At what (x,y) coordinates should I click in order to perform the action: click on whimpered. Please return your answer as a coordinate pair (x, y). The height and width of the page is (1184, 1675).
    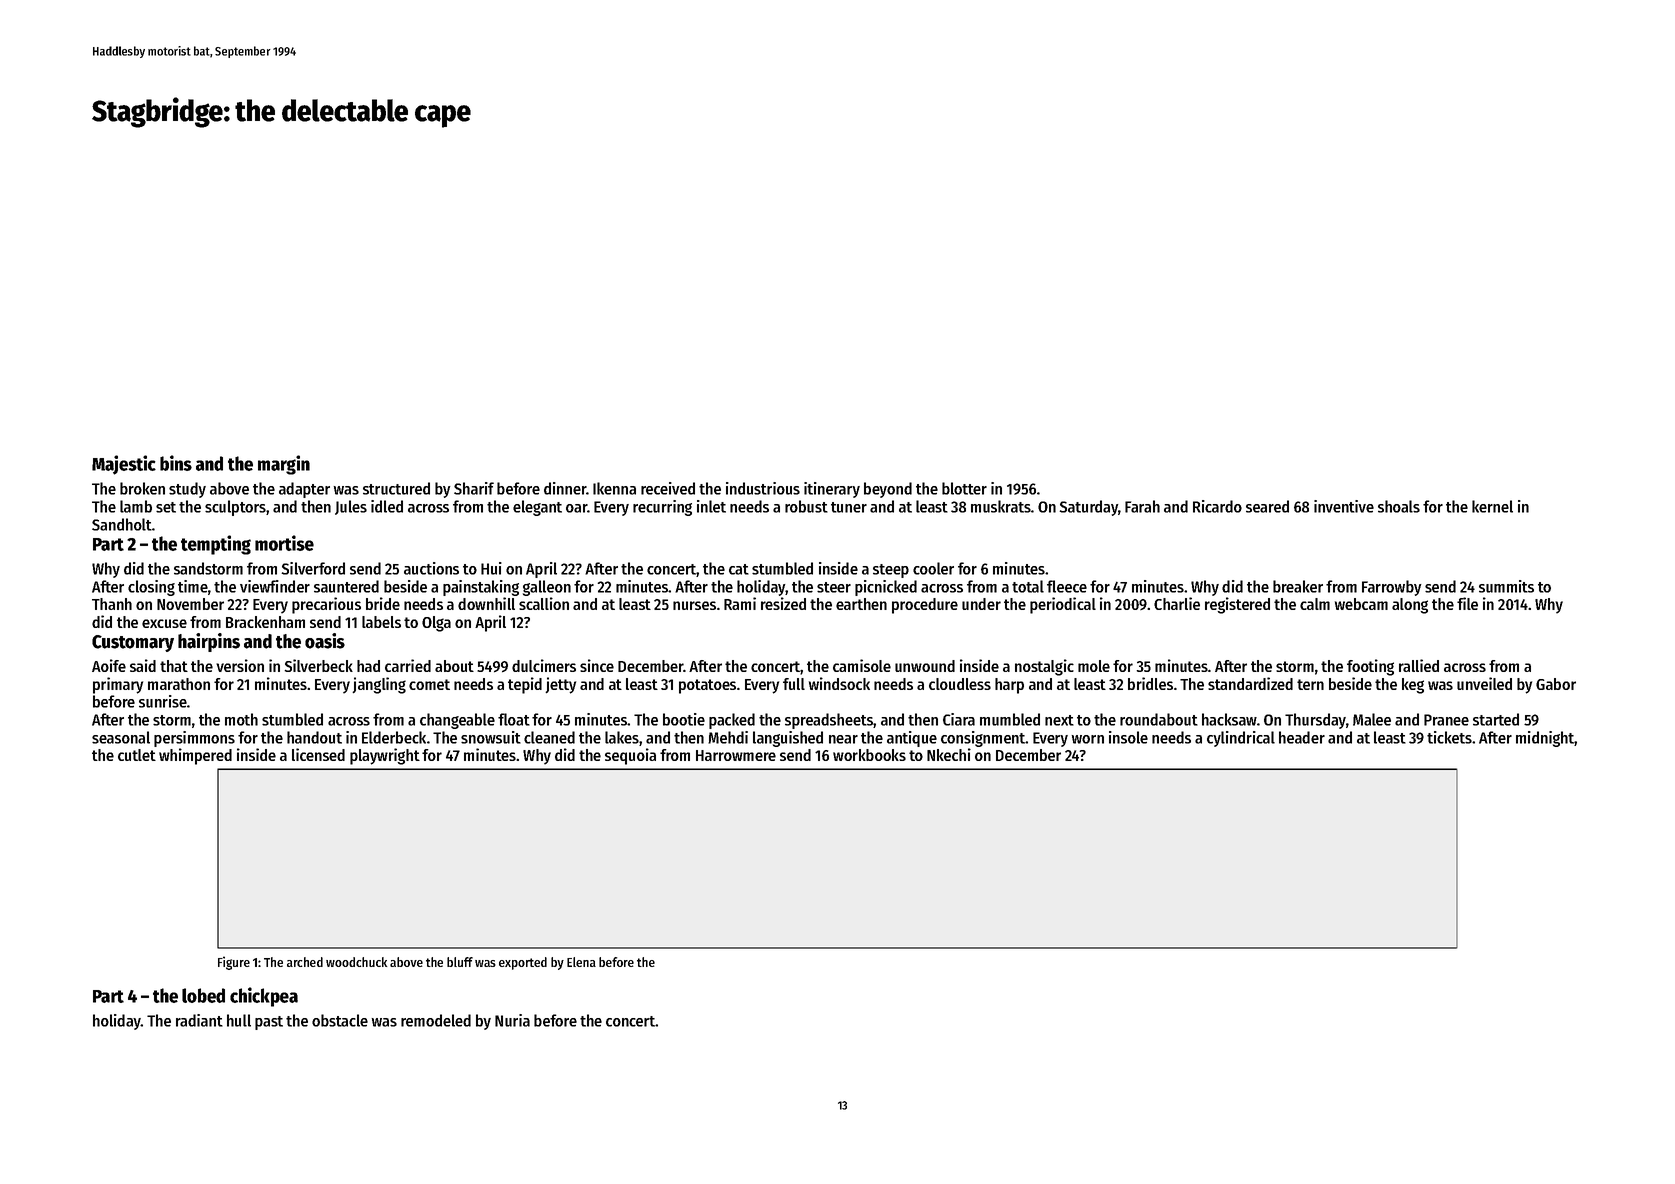
    Looking at the image, I should click on (195, 756).
